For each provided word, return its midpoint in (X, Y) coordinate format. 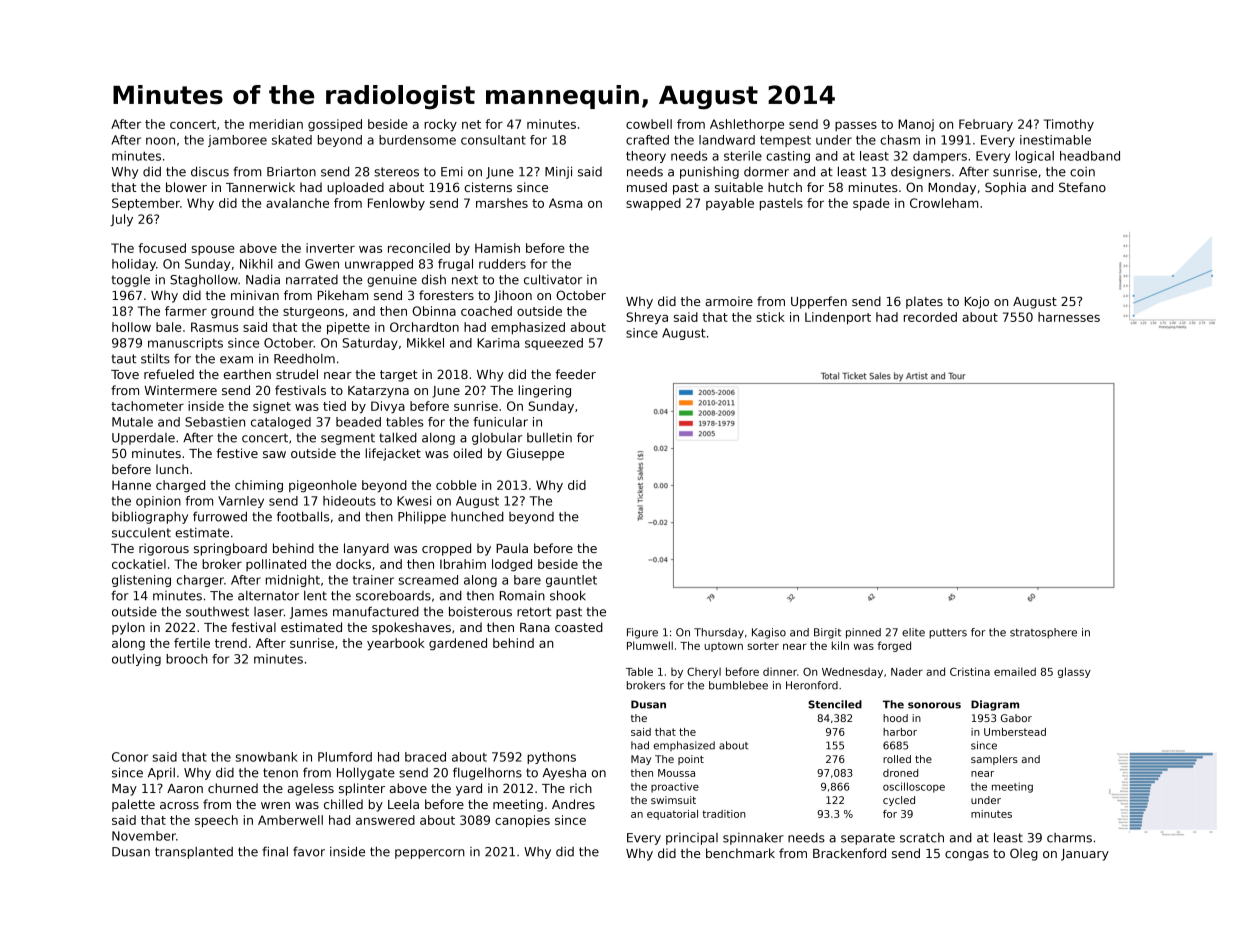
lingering (544, 391)
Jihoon (513, 296)
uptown (723, 647)
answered (385, 820)
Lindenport (838, 318)
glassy (1074, 672)
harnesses (1069, 317)
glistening (141, 581)
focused (162, 248)
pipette (348, 328)
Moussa (676, 773)
